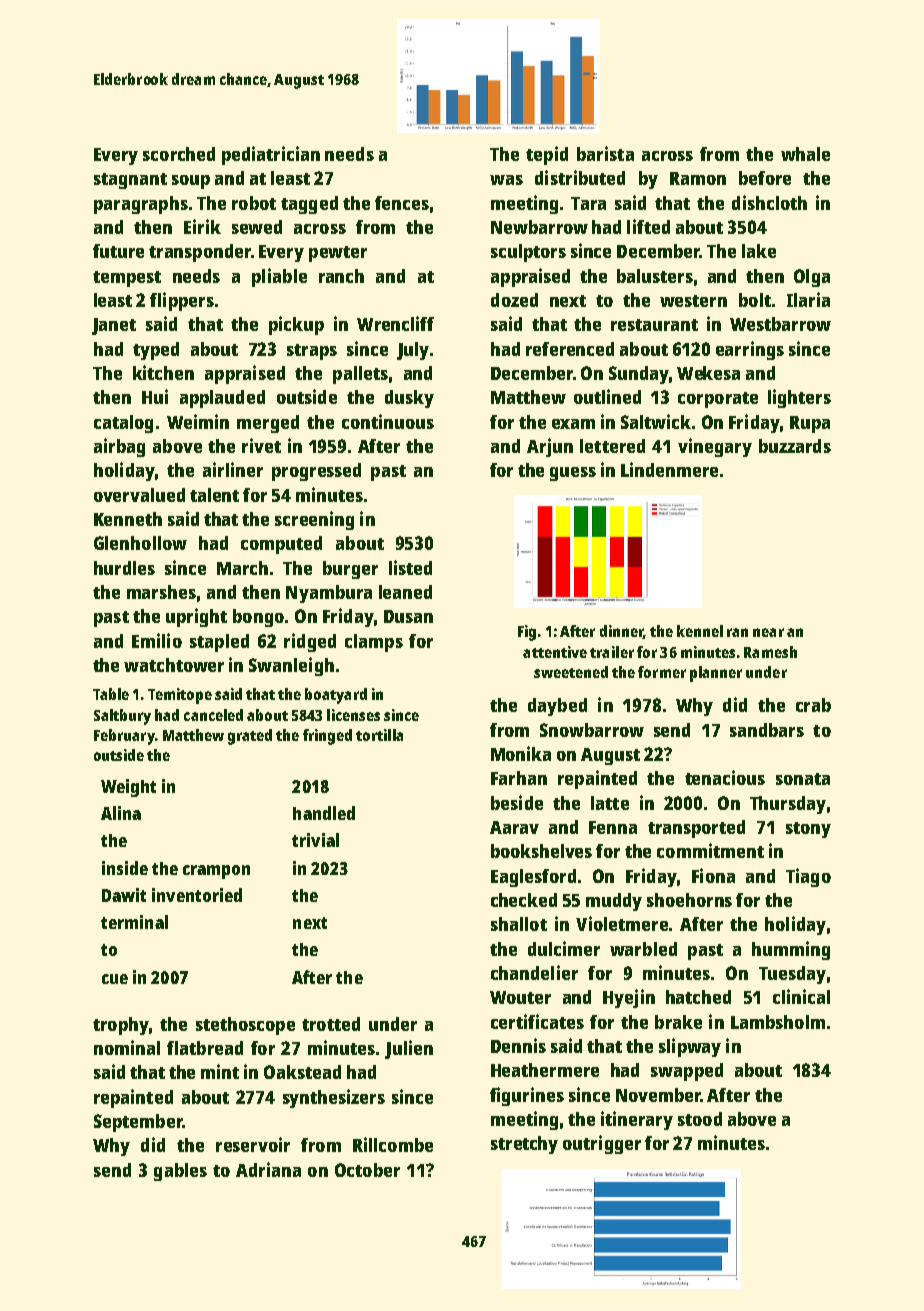 This screenshot has height=1311, width=924. Describe the element at coordinates (539, 227) in the screenshot. I see `Newbarrow` at that location.
